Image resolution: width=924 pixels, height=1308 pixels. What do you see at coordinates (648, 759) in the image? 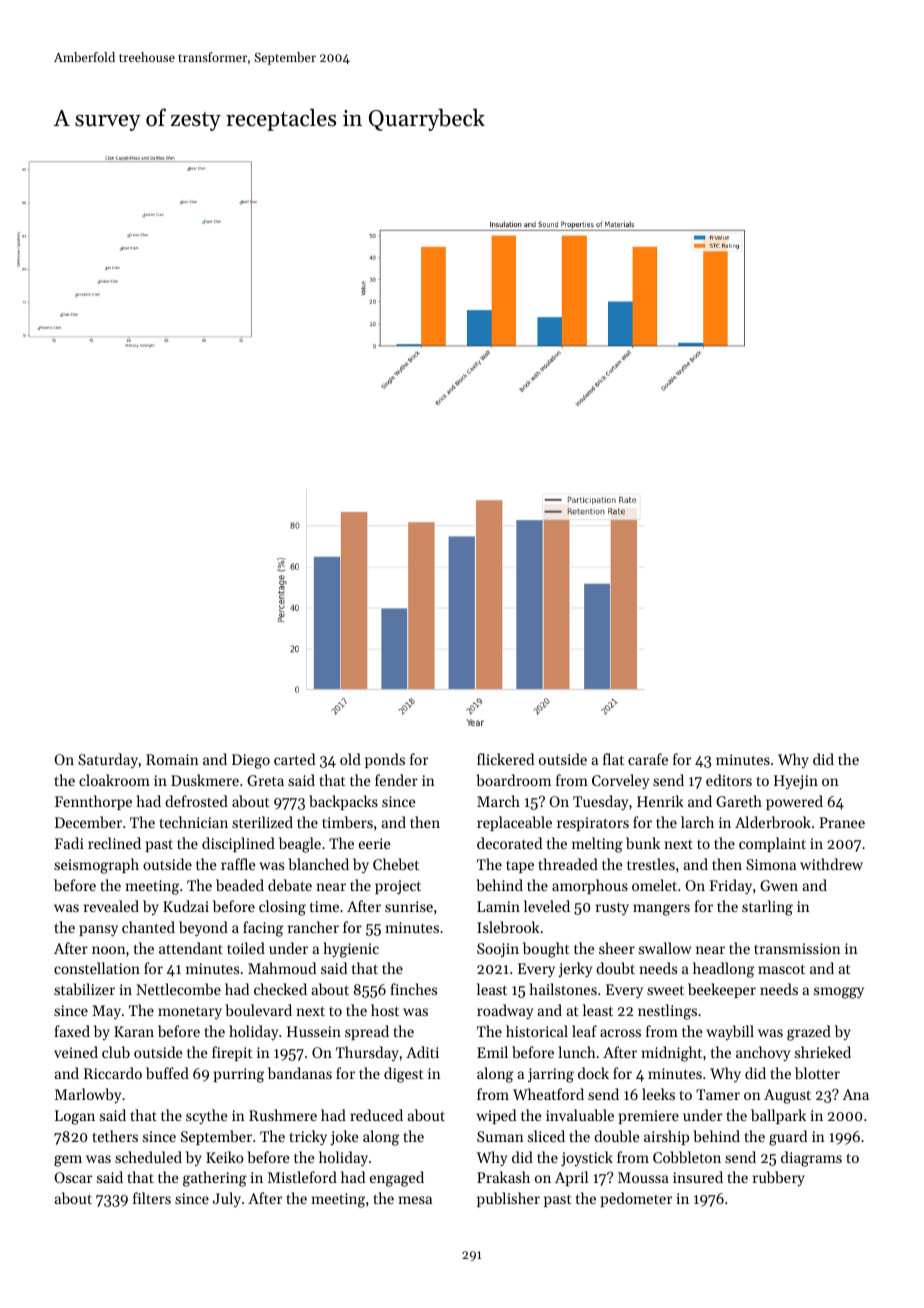
I see `carafe` at bounding box center [648, 759].
